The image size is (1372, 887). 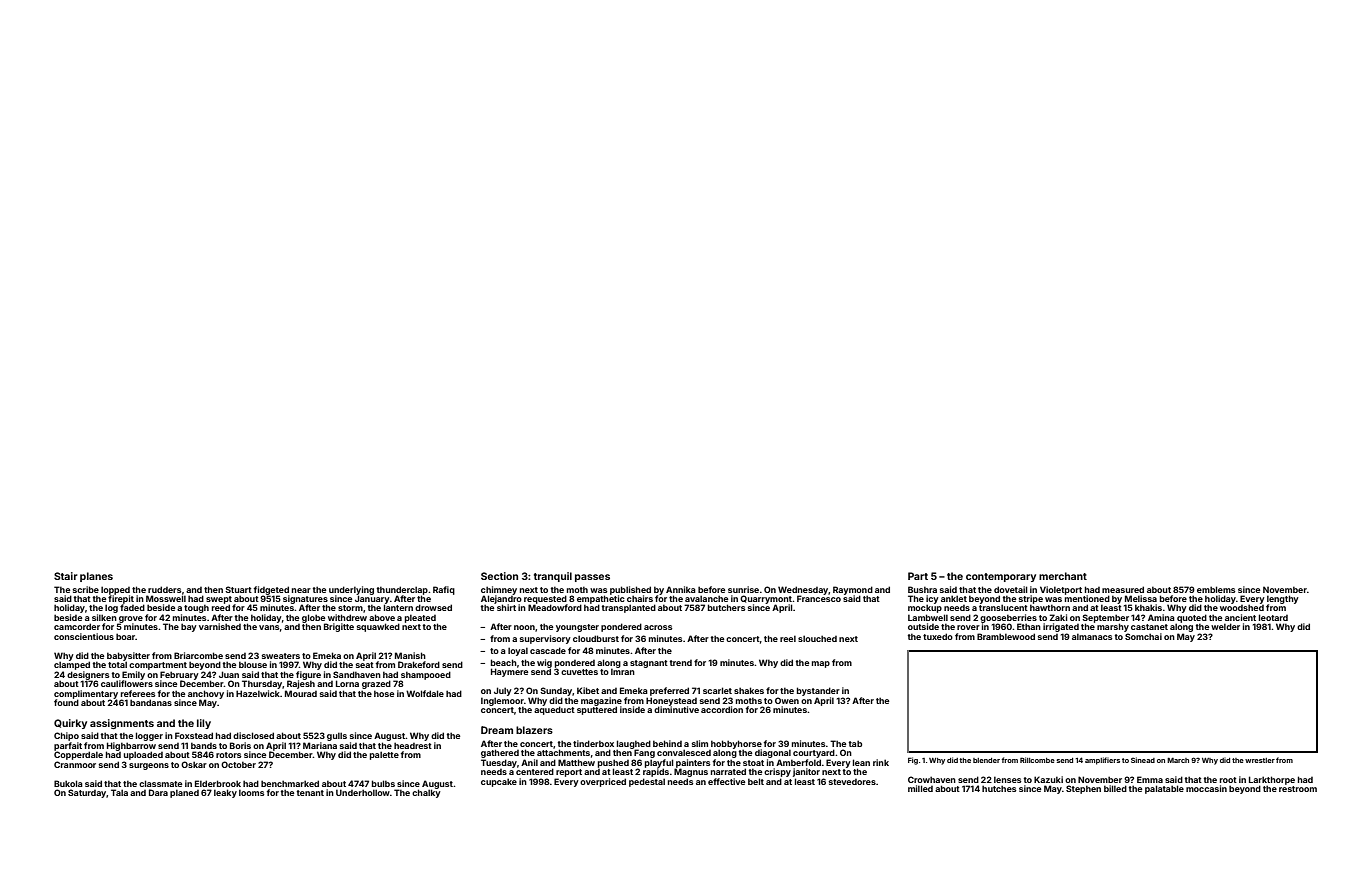 I want to click on babysitter, so click(x=128, y=656).
